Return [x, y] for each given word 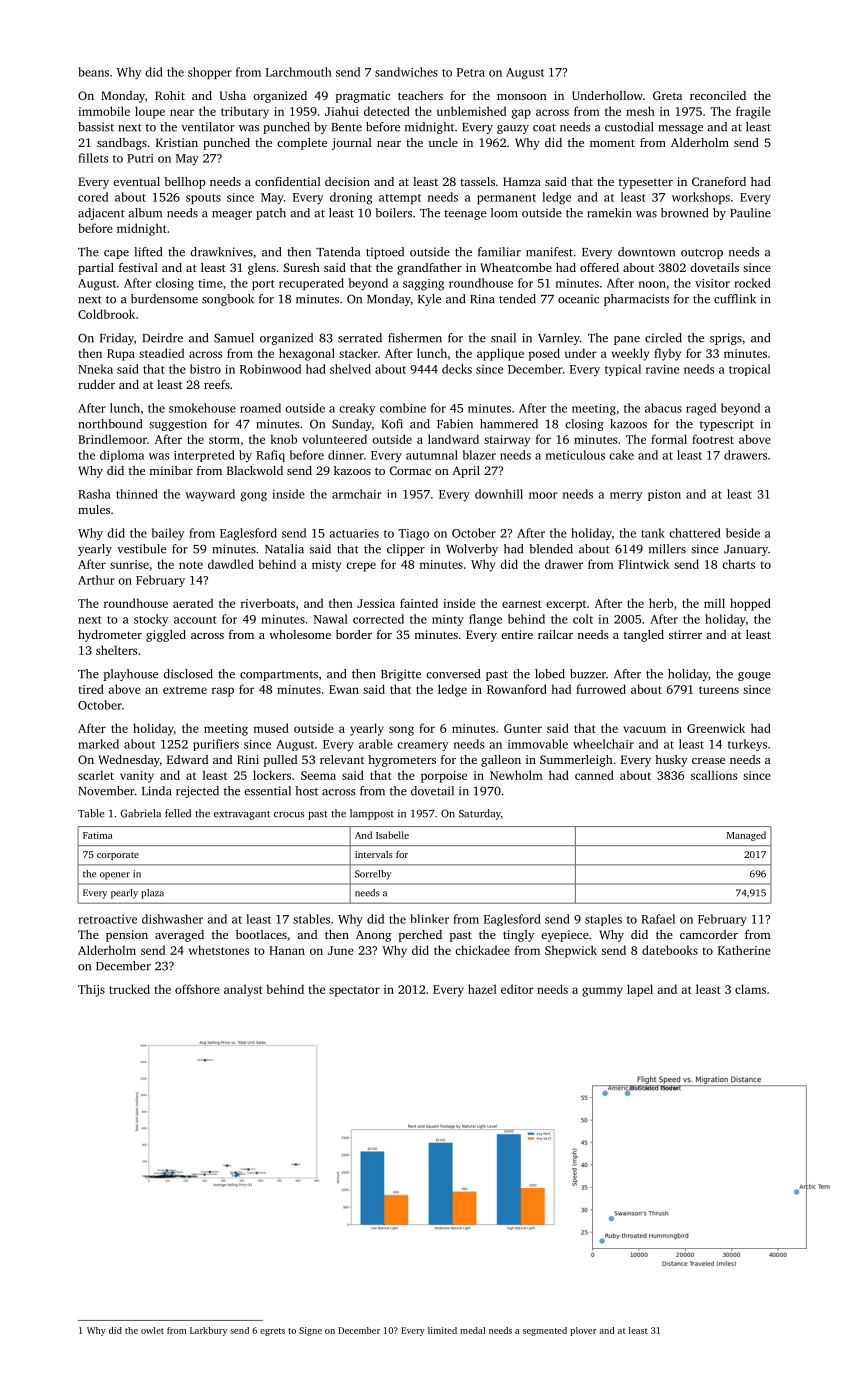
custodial [629, 127]
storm [224, 440]
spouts [203, 199]
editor [517, 989]
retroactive [107, 919]
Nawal [331, 619]
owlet [152, 1330]
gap [521, 114]
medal [472, 1330]
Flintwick [644, 564]
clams [750, 989]
